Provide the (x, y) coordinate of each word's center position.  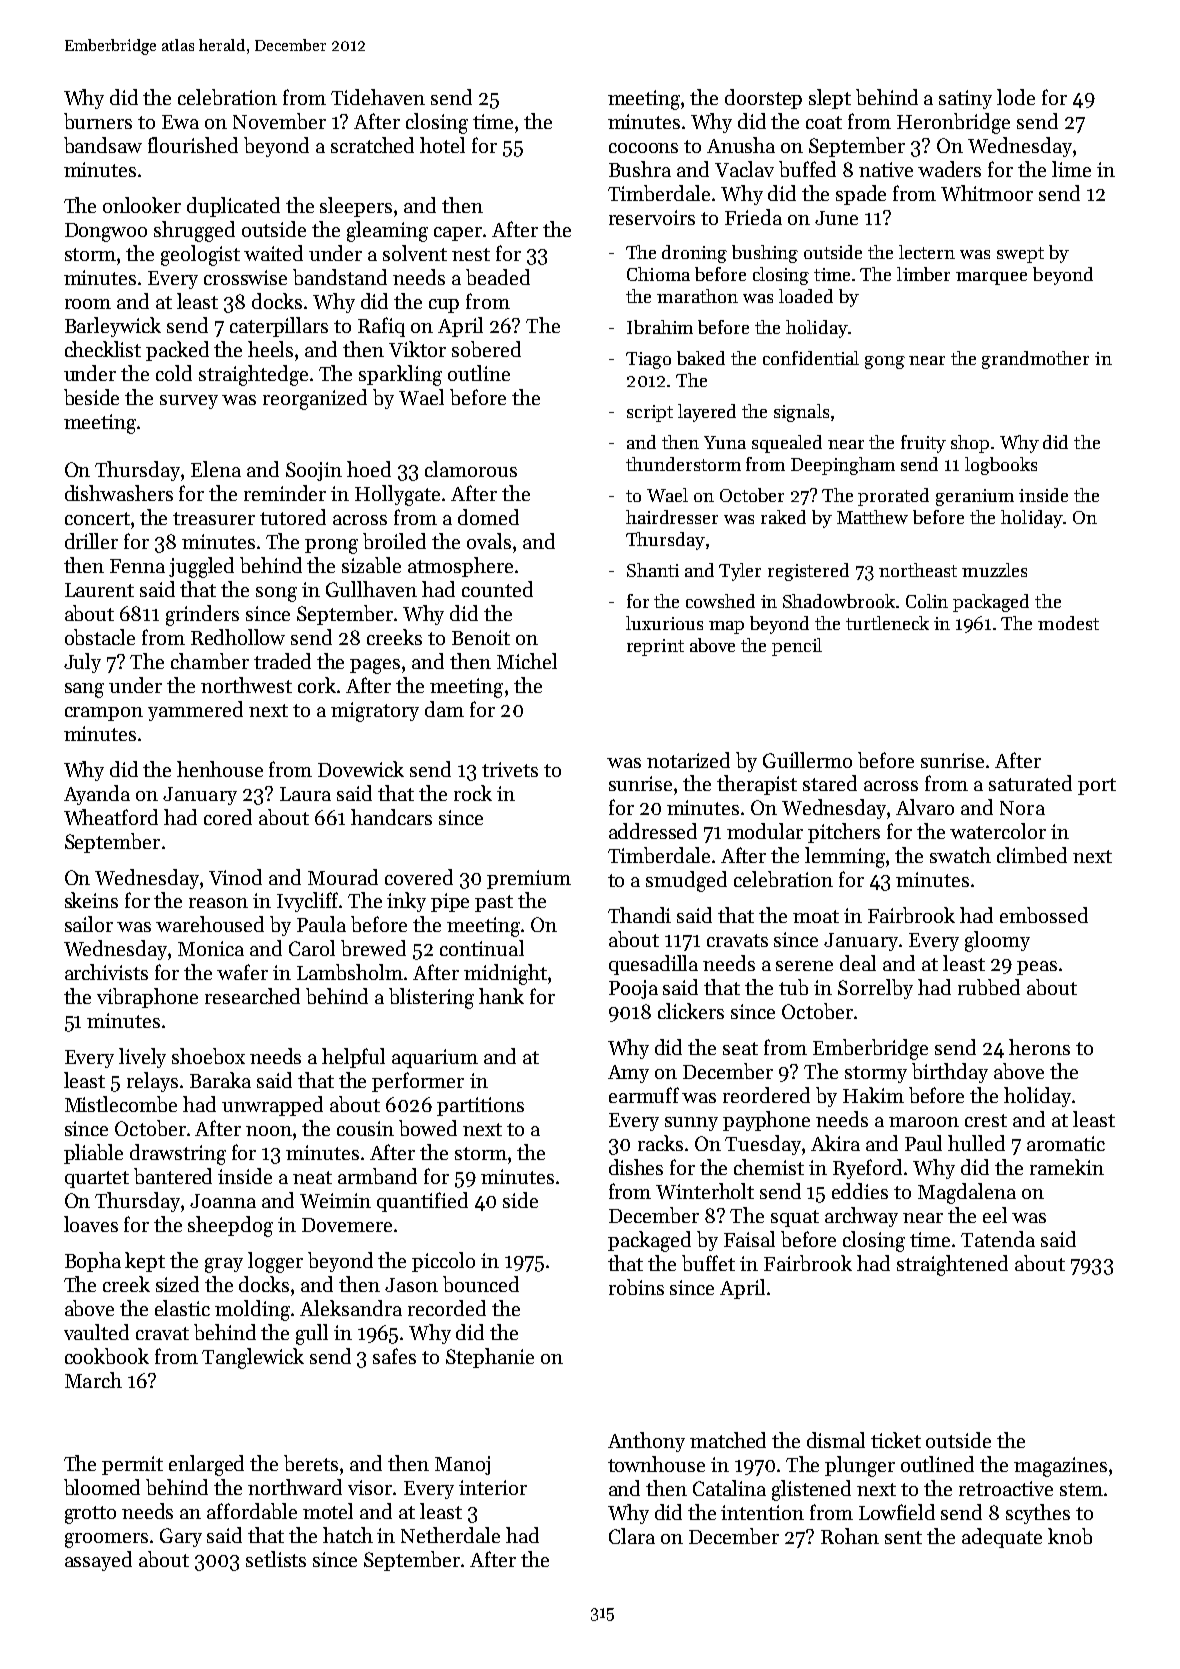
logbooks (1001, 466)
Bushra (640, 169)
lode (1016, 97)
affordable (252, 1511)
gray (224, 1265)
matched (728, 1440)
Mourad (343, 877)
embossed (1044, 915)
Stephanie (490, 1358)
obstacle (100, 637)
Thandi (639, 915)
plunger (860, 1466)
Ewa (180, 122)
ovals (489, 541)
